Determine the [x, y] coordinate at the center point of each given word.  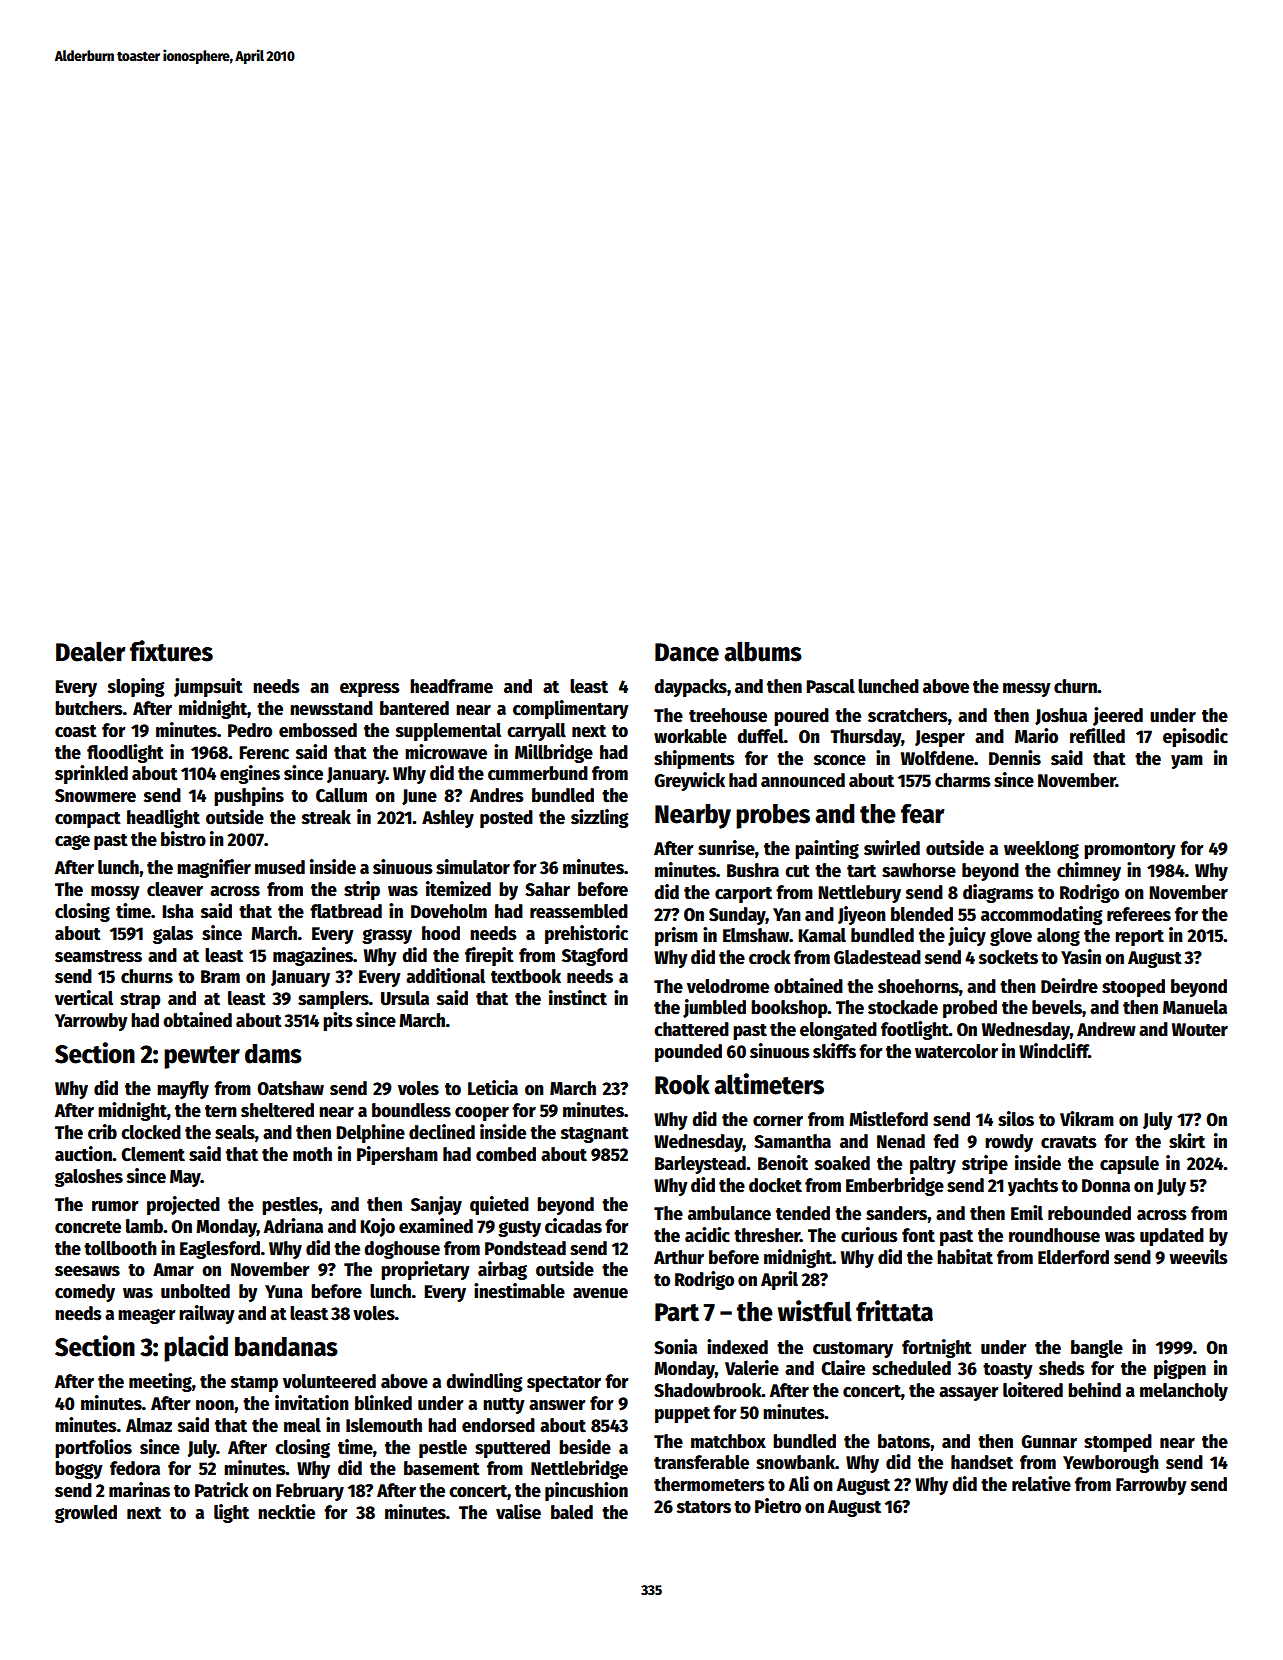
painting [827, 849]
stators [704, 1507]
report [1139, 938]
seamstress [98, 956]
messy [1027, 690]
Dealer [91, 651]
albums [763, 651]
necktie [286, 1512]
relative [1041, 1484]
